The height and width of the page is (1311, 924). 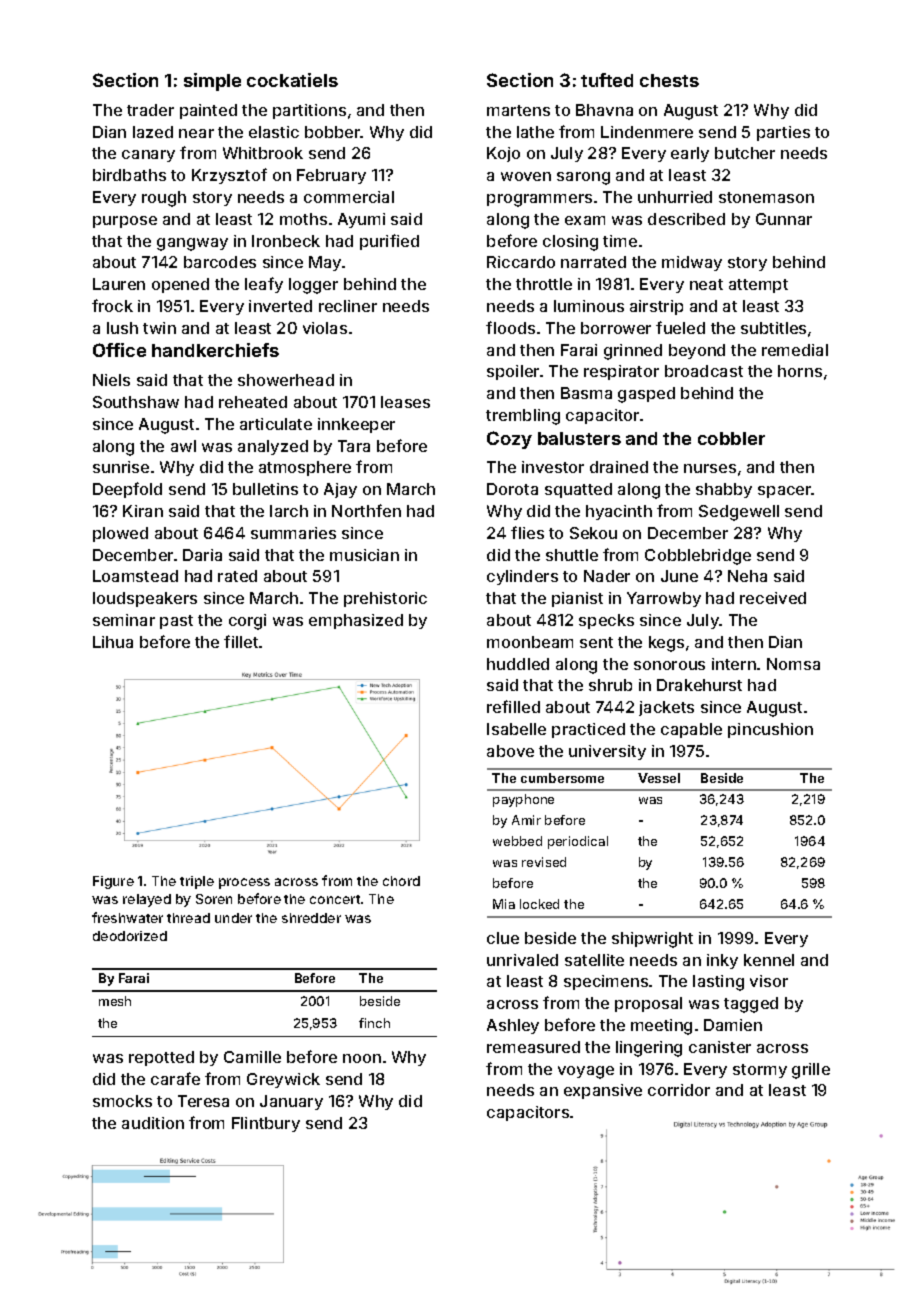 I want to click on Greywick, so click(x=283, y=1080).
